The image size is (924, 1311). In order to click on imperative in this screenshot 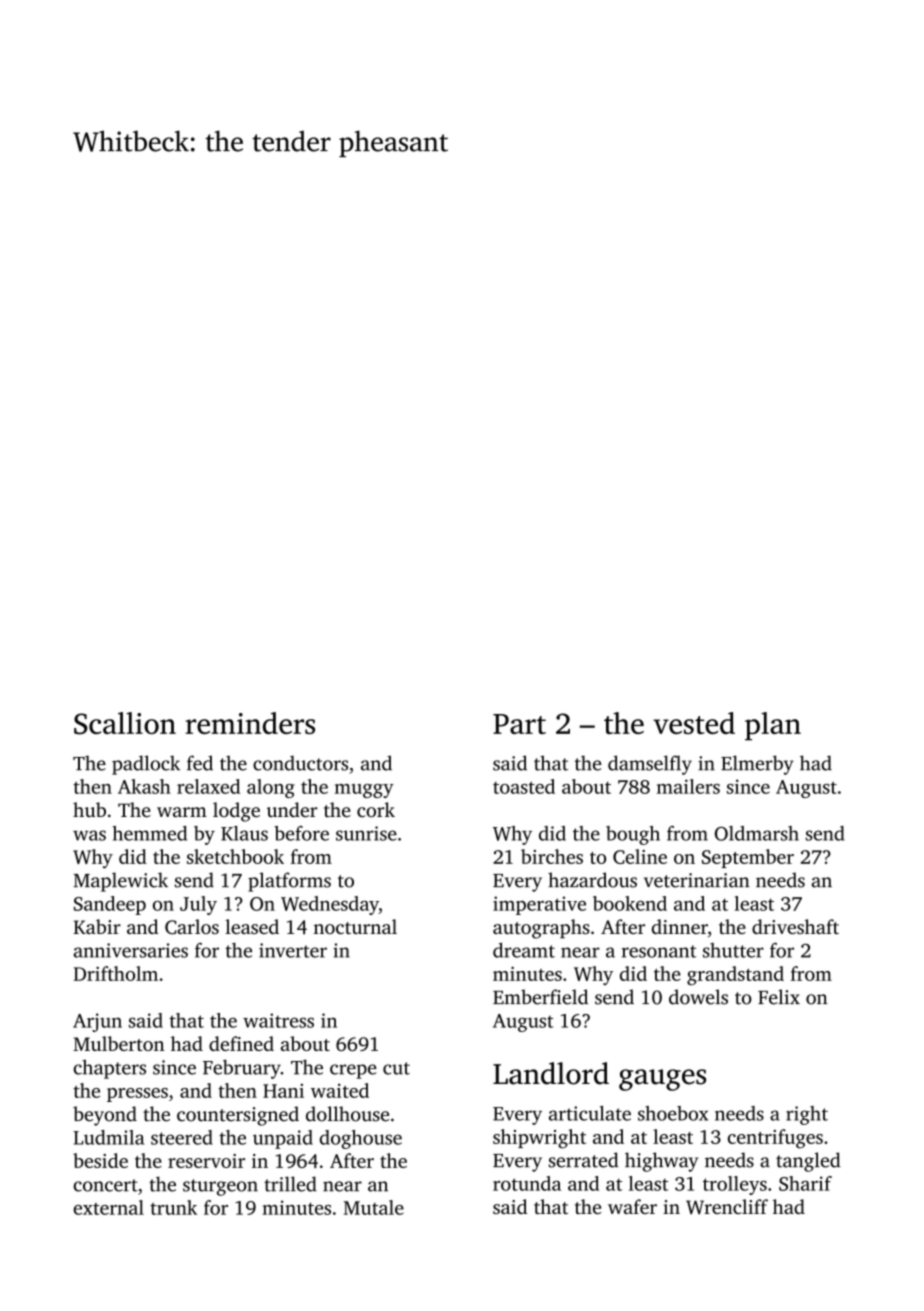, I will do `click(539, 905)`.
